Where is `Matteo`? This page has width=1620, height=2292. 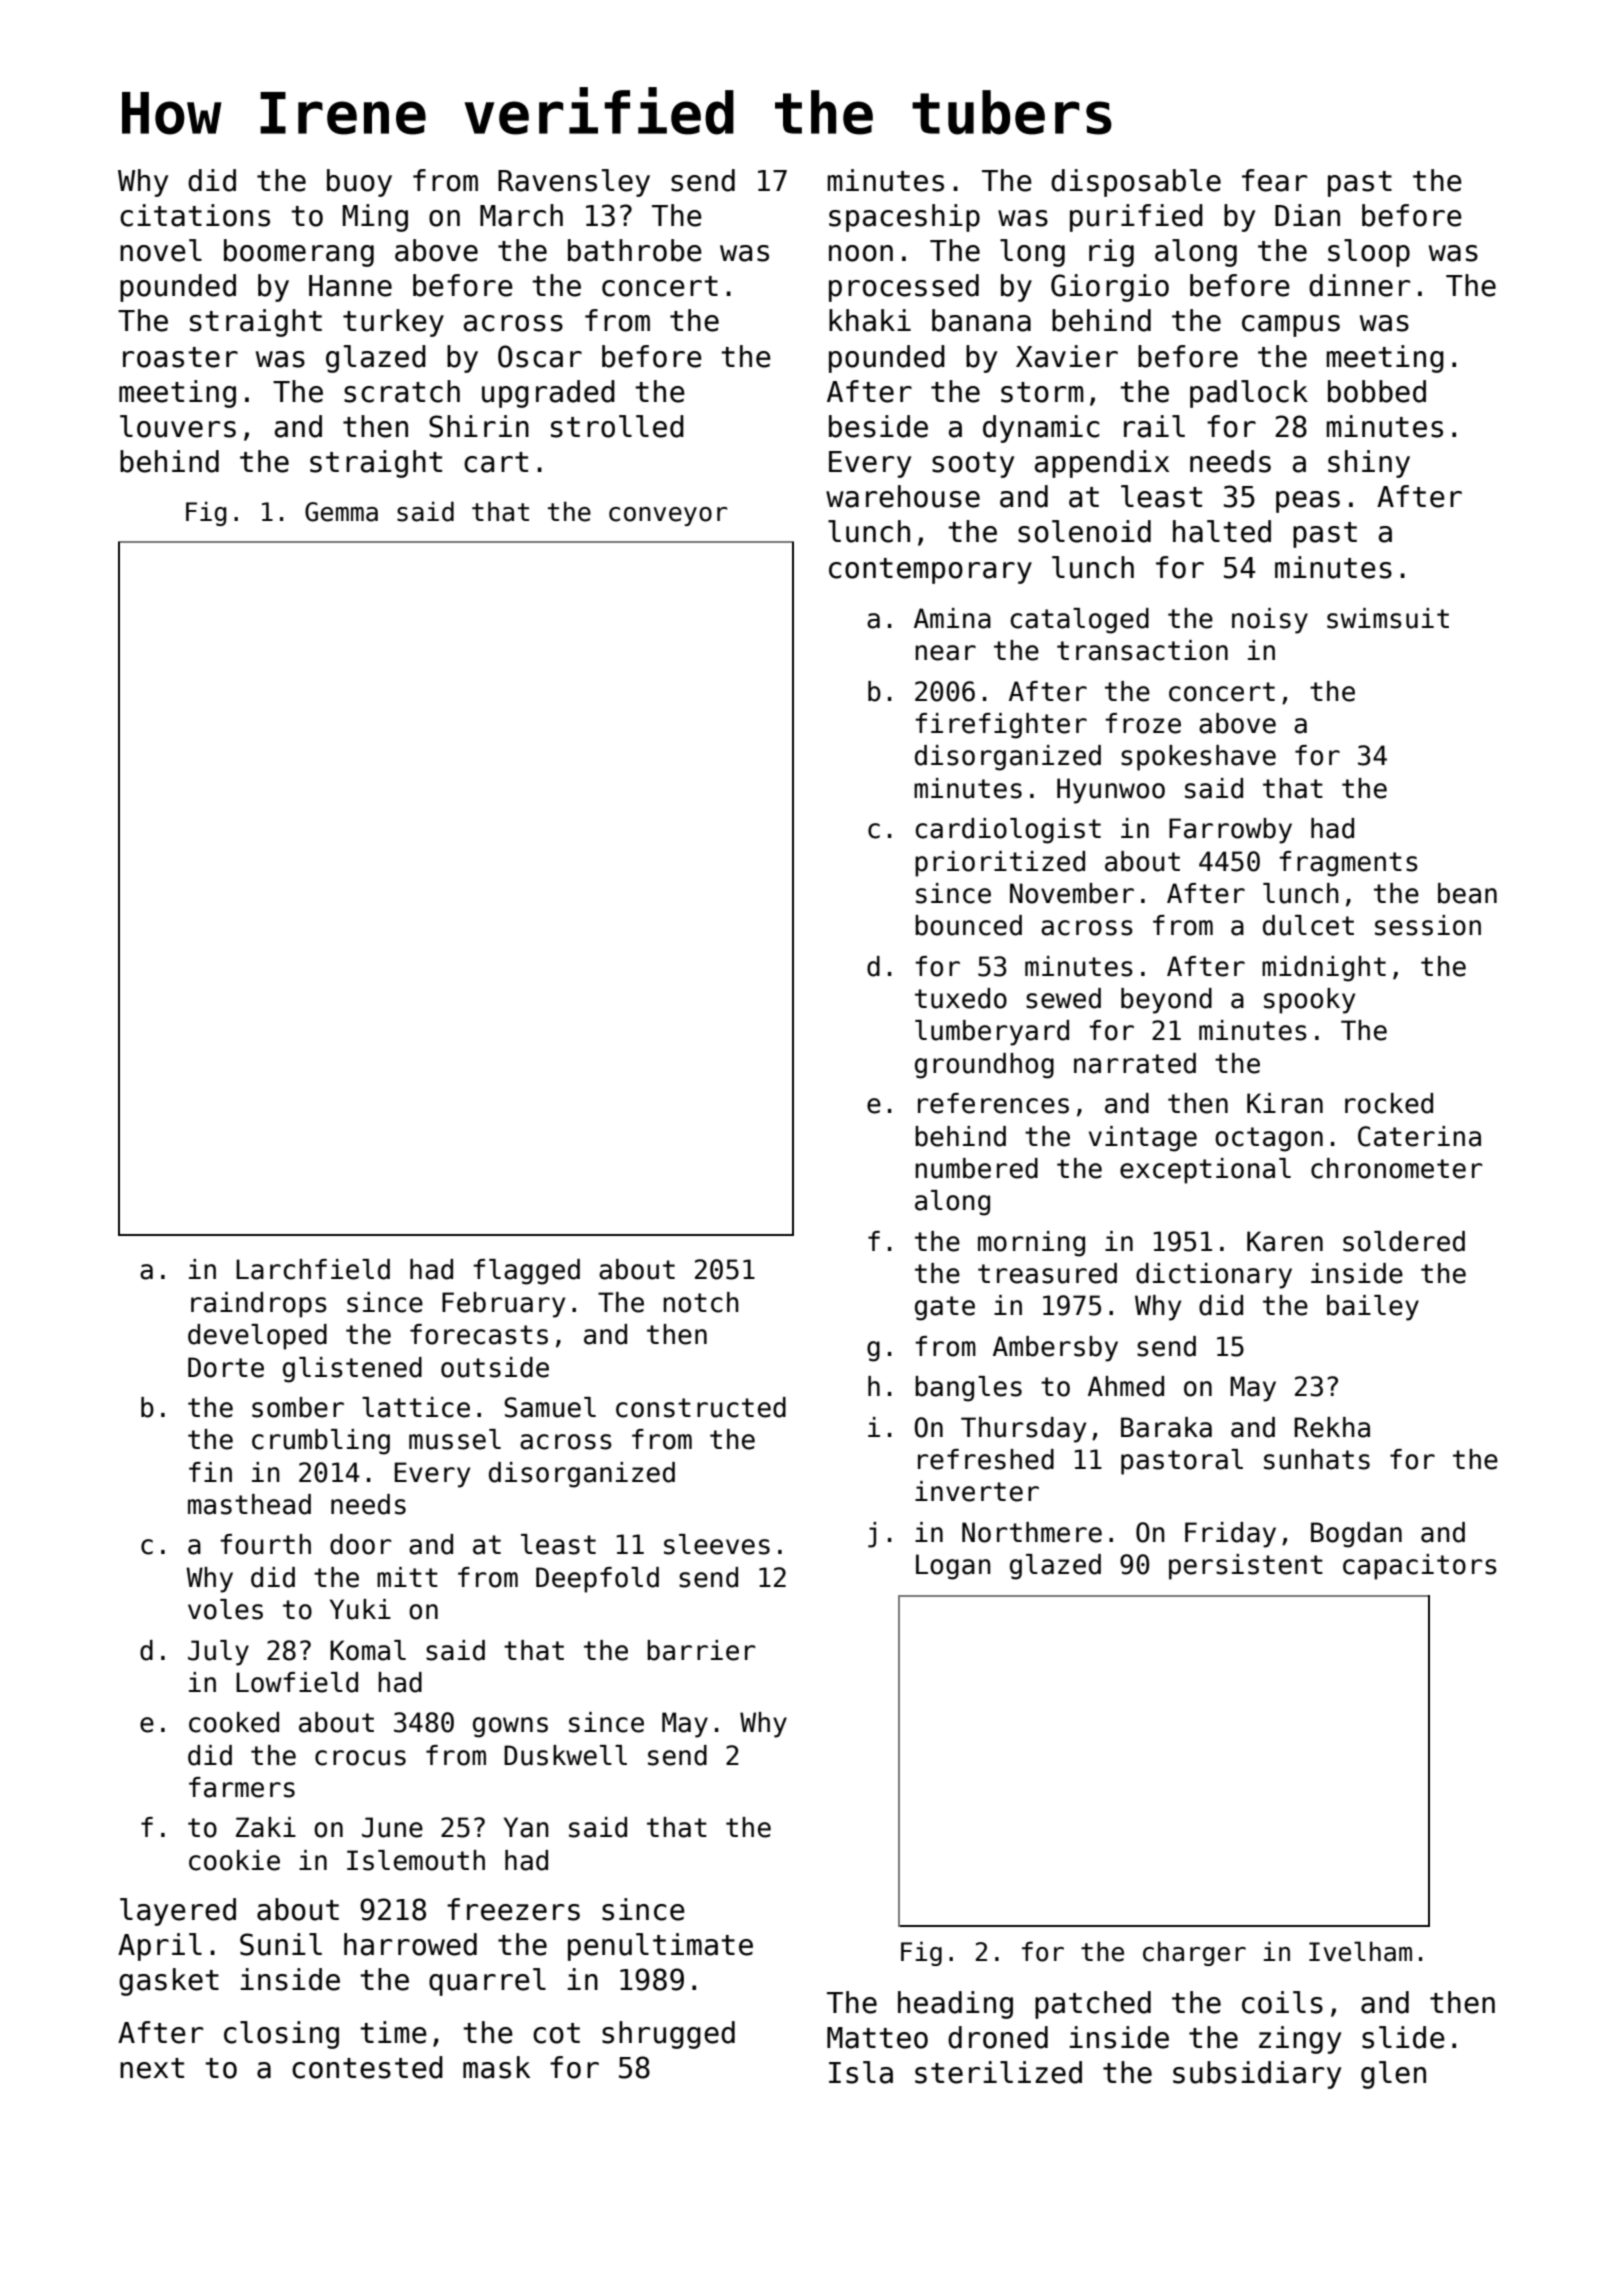
Matteo is located at coordinates (877, 2038).
